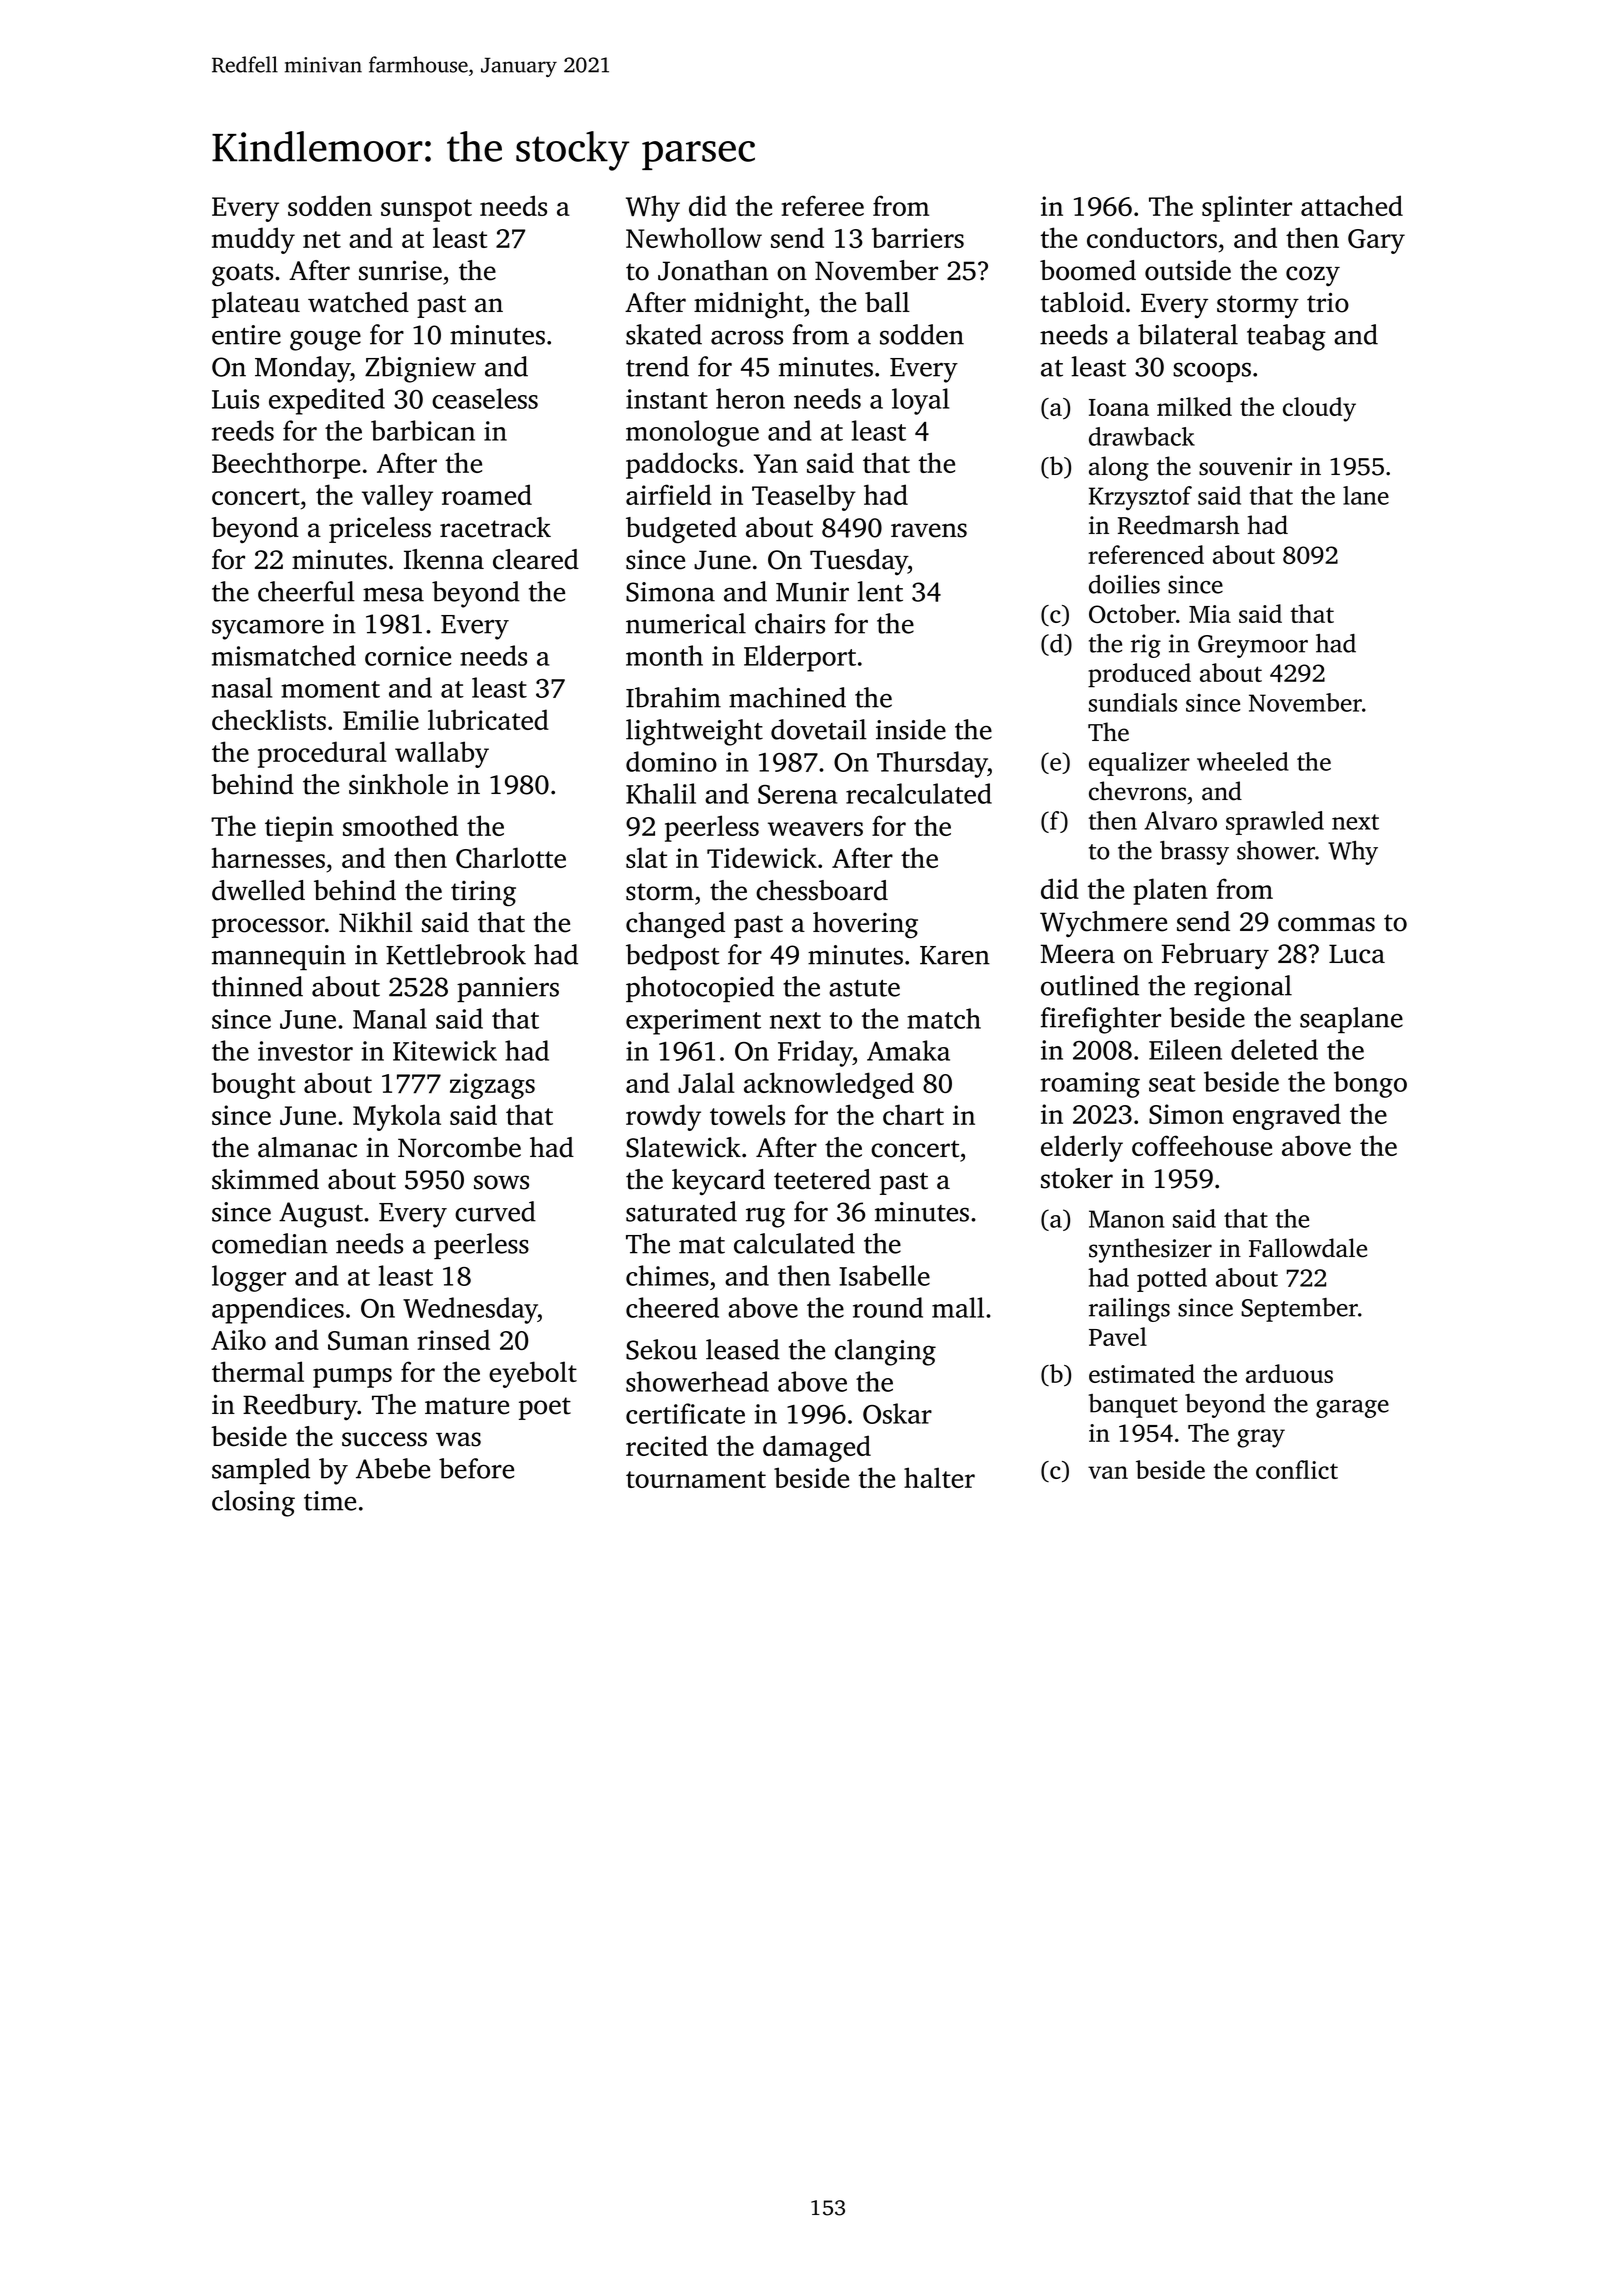 The width and height of the screenshot is (1620, 2292). I want to click on panniers, so click(508, 989).
